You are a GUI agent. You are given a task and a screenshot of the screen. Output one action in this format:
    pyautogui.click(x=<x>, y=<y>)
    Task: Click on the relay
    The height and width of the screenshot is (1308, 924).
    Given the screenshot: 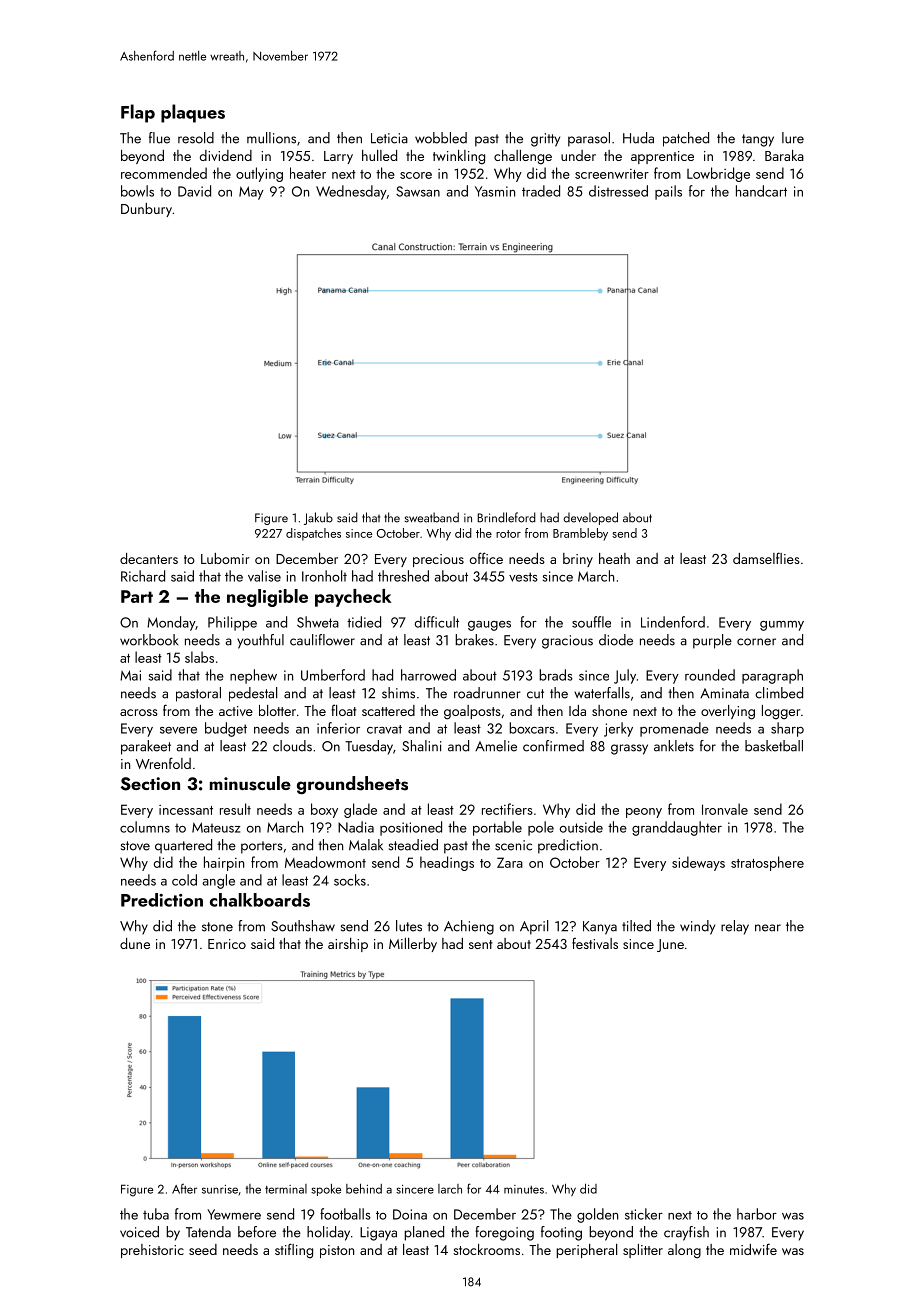 What is the action you would take?
    pyautogui.click(x=735, y=927)
